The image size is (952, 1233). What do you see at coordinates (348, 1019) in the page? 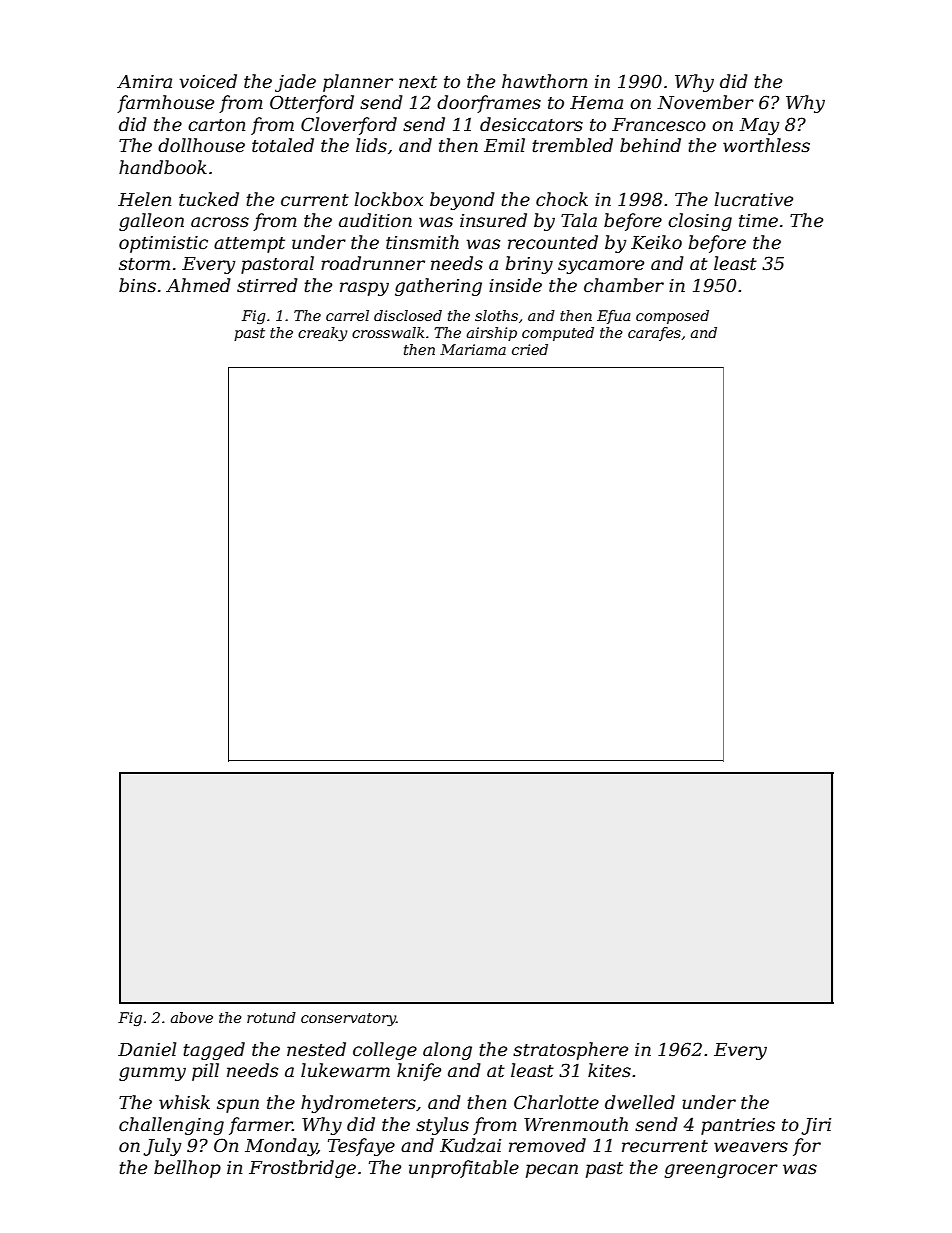
I see `conservatory` at bounding box center [348, 1019].
